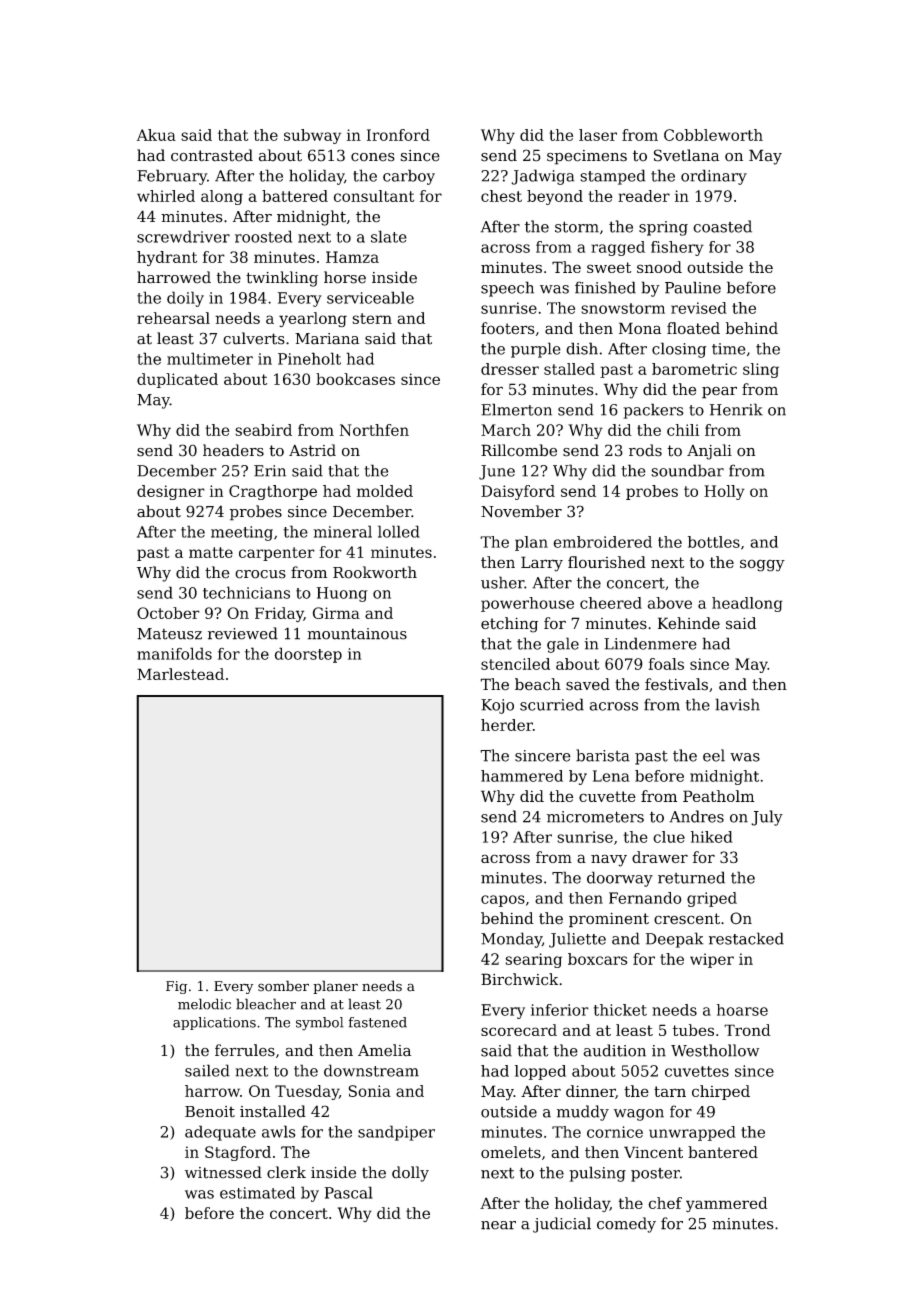 Image resolution: width=924 pixels, height=1314 pixels. I want to click on hammered, so click(522, 776).
